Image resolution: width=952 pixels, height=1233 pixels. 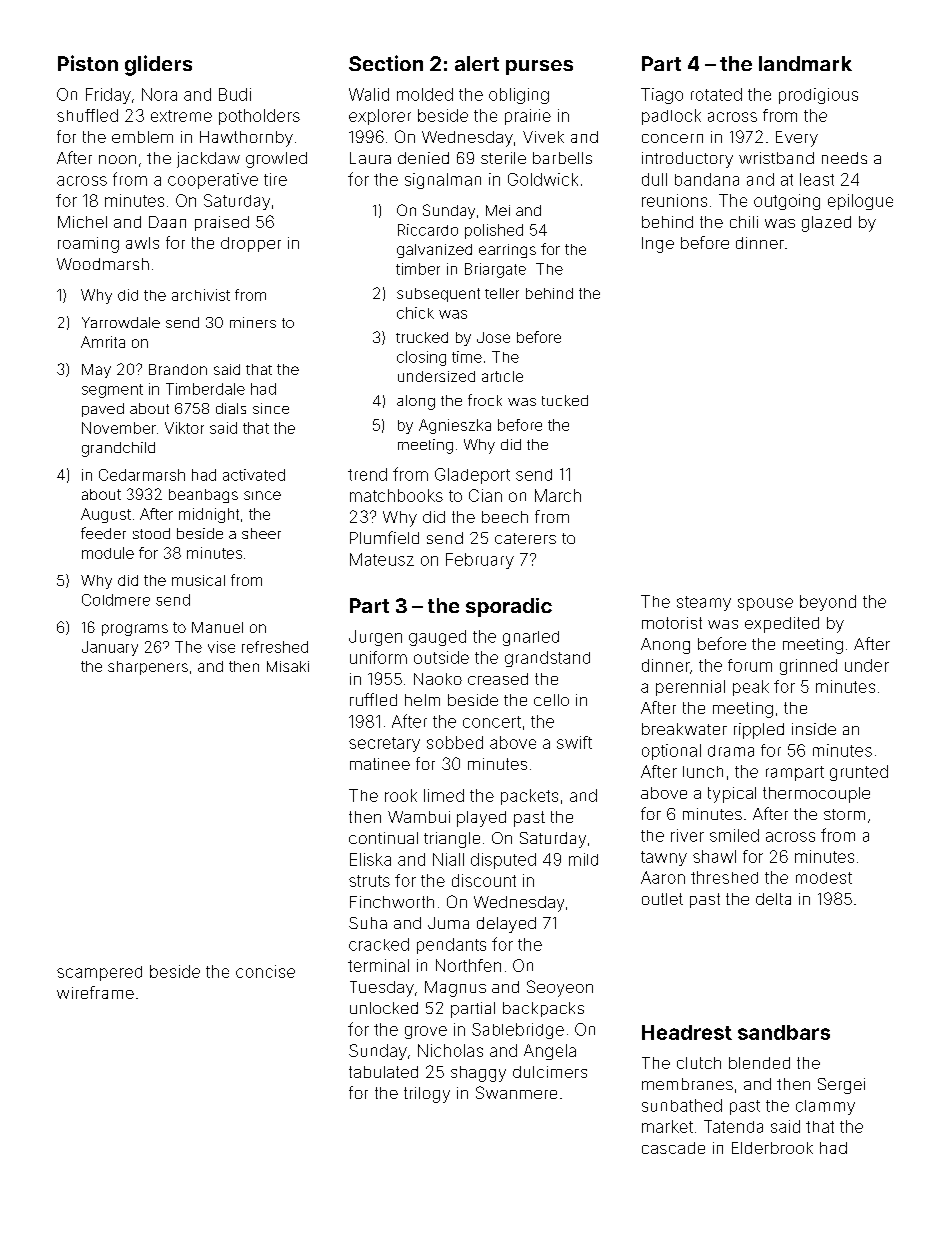 What do you see at coordinates (673, 1148) in the screenshot?
I see `cascade` at bounding box center [673, 1148].
